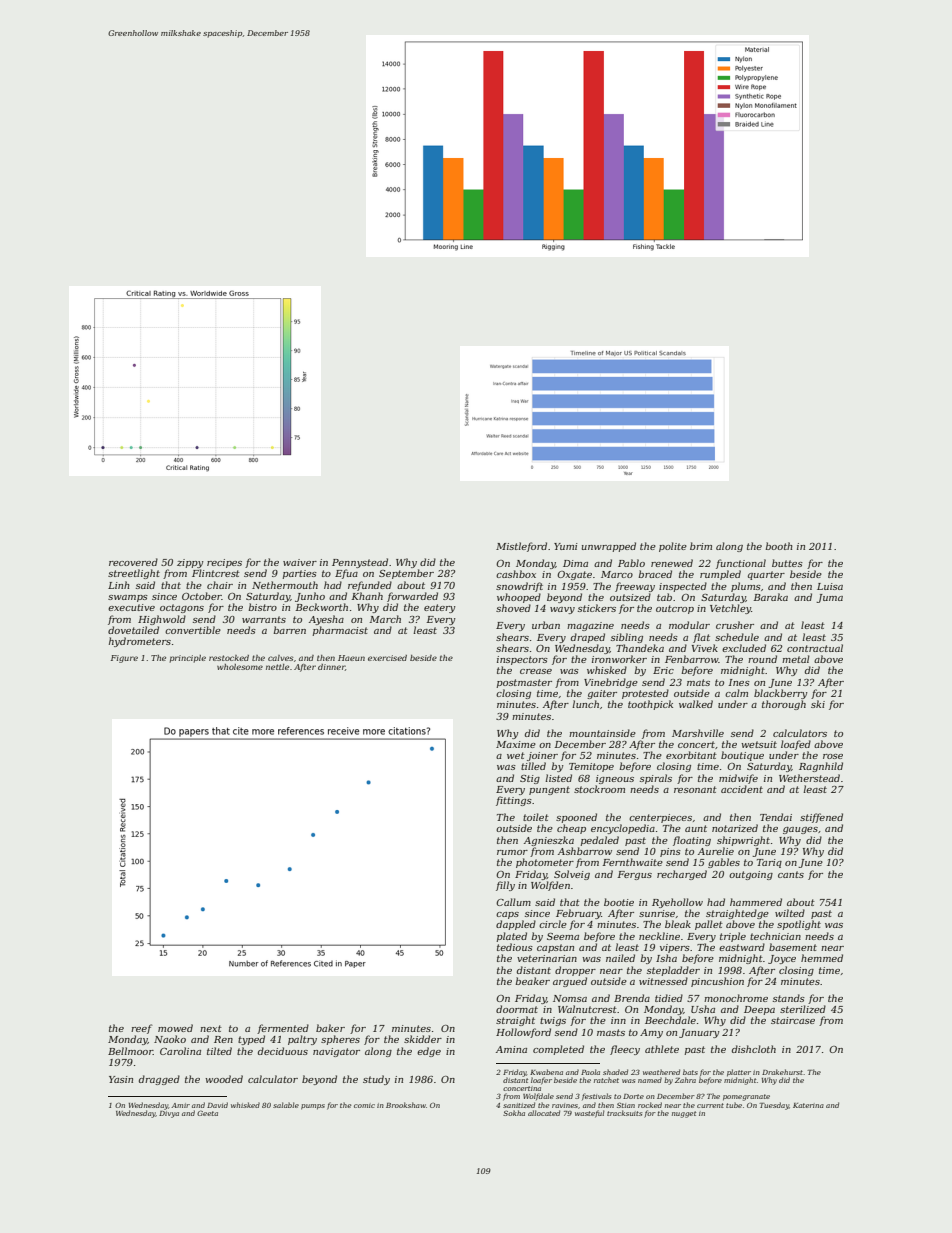 This screenshot has height=1233, width=952. What do you see at coordinates (545, 863) in the screenshot?
I see `photometer` at bounding box center [545, 863].
